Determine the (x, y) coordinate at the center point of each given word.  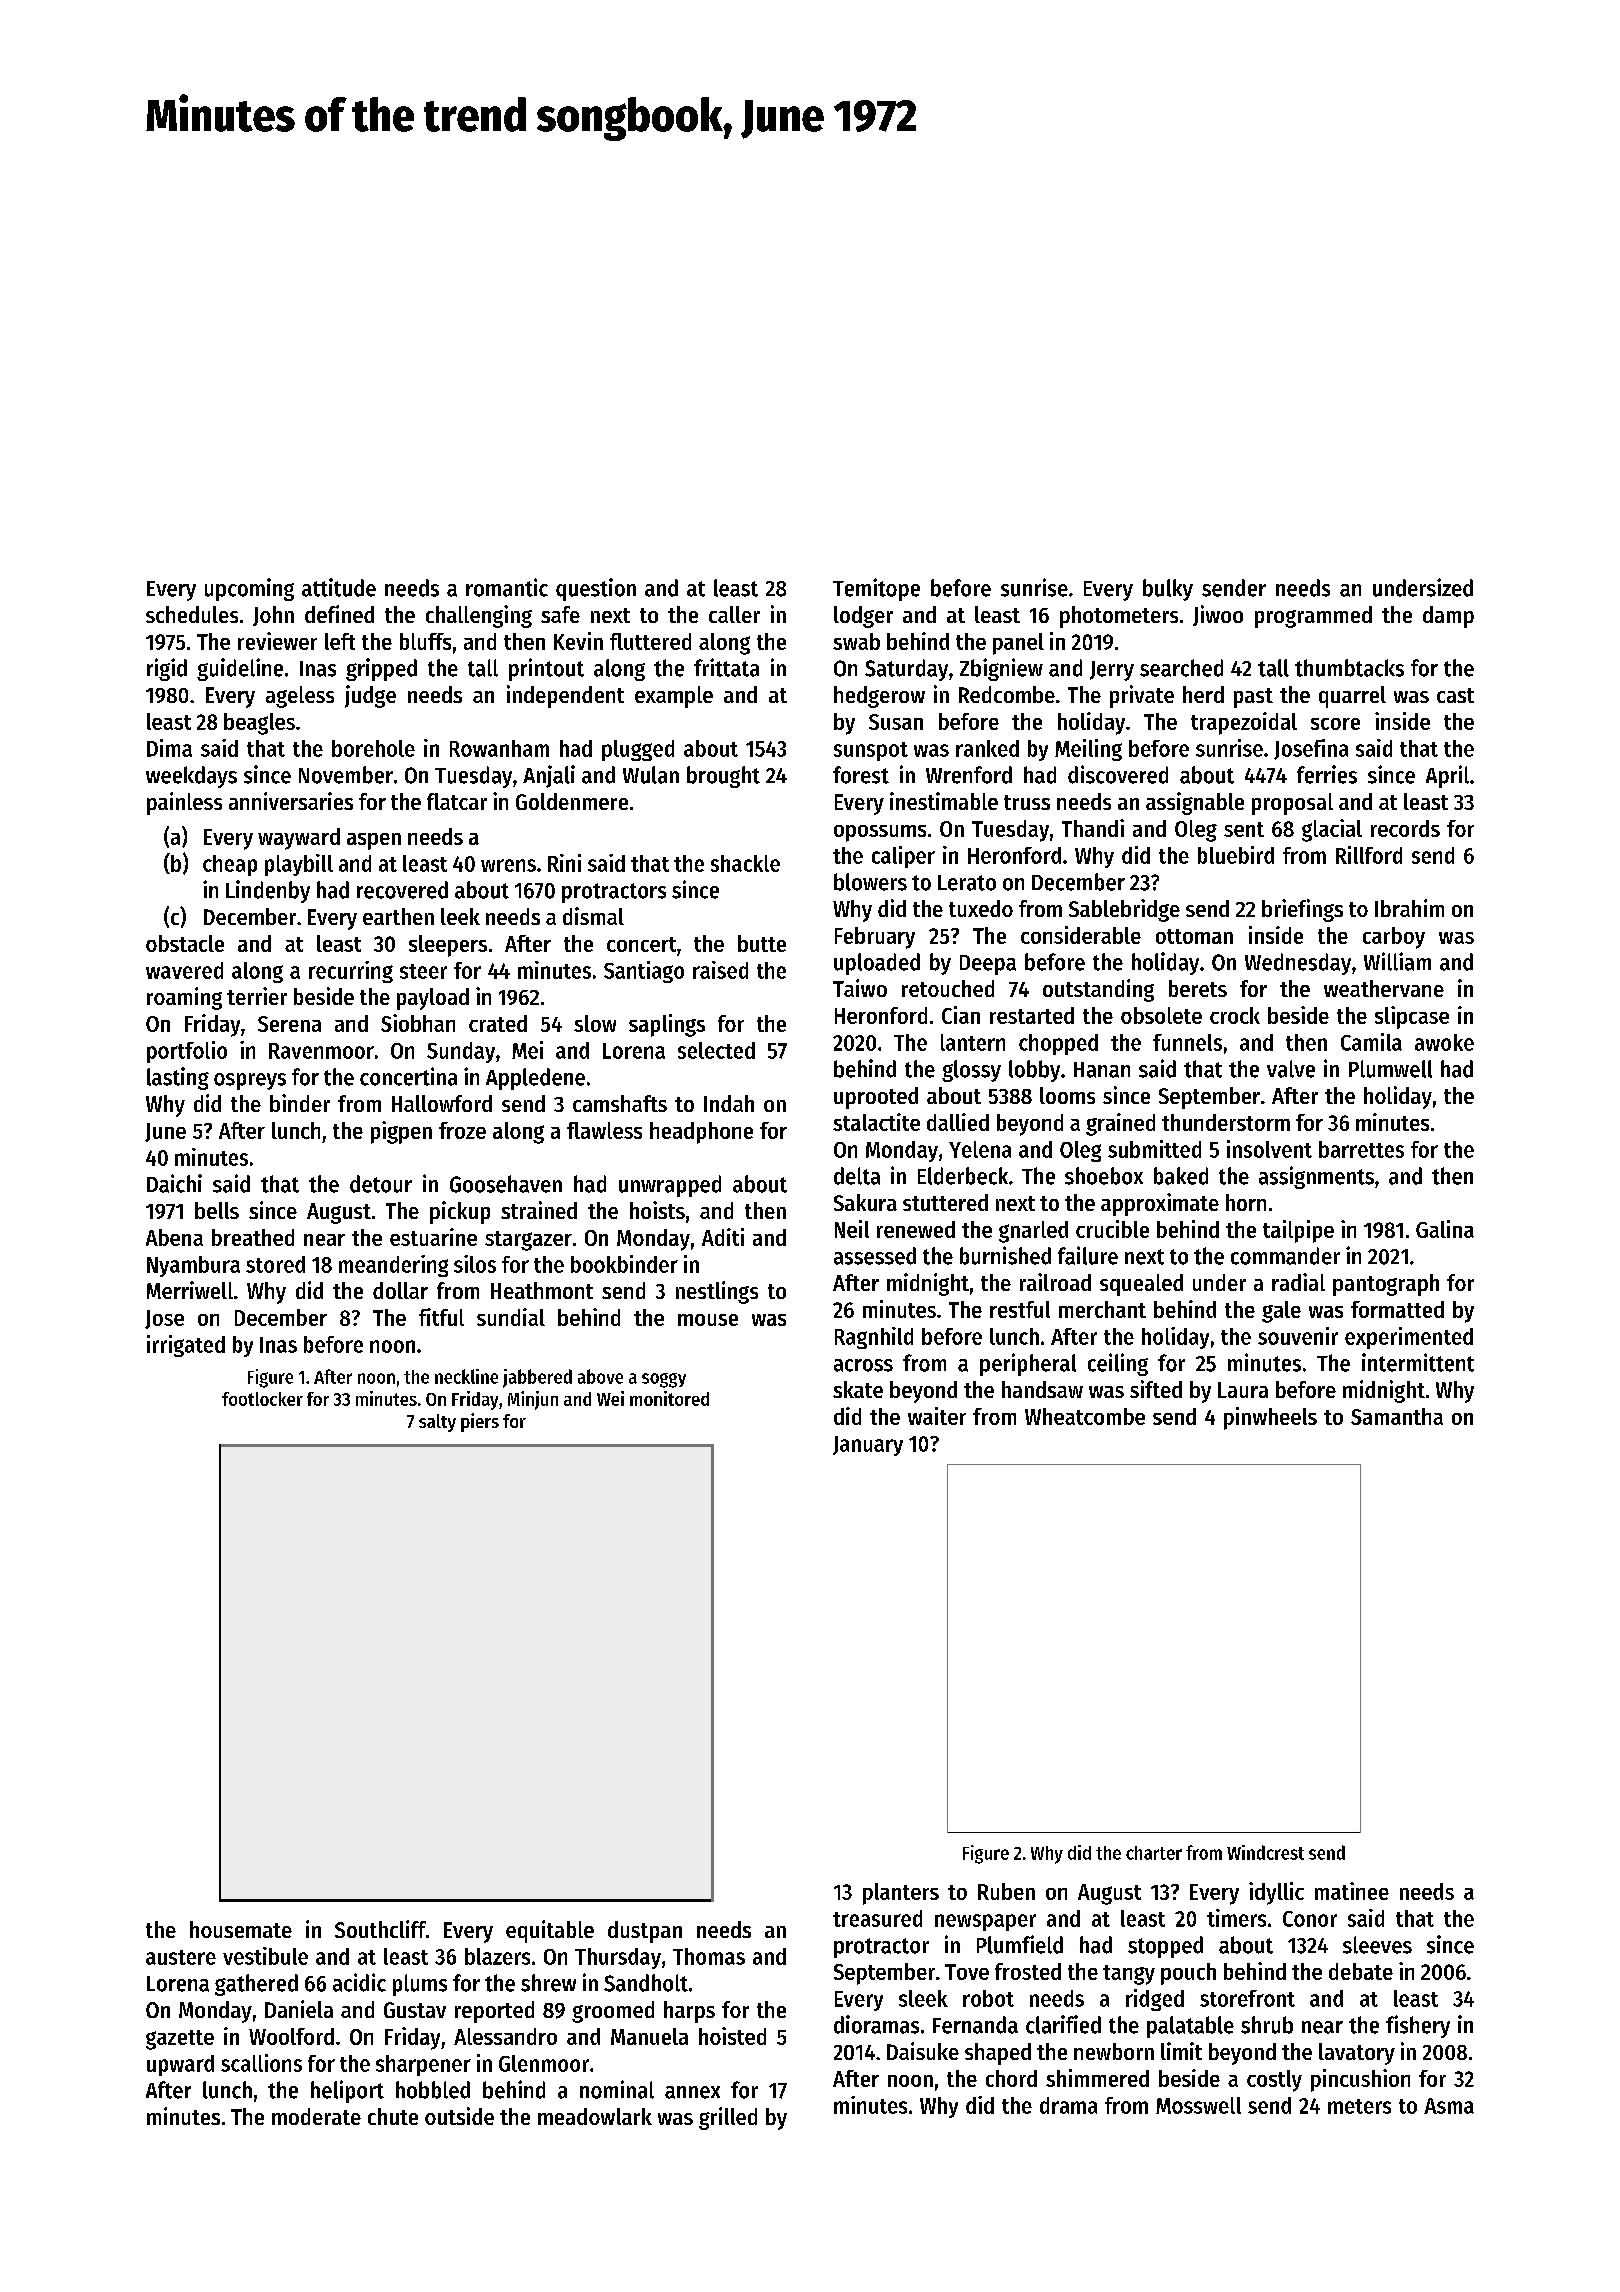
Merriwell (190, 1290)
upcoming (249, 589)
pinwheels (1270, 1418)
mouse (708, 1320)
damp (1448, 617)
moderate (316, 2116)
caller (734, 614)
